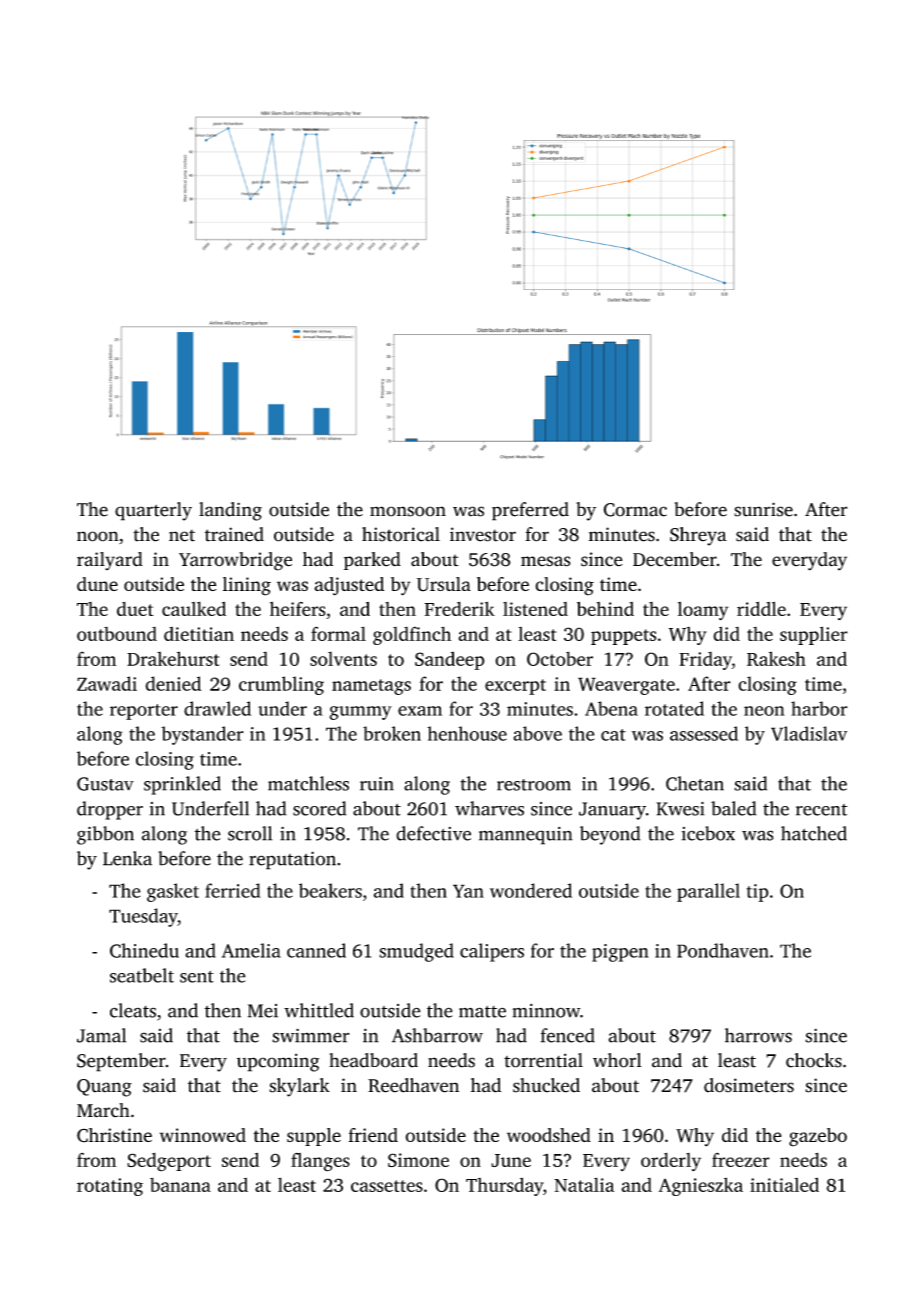 The height and width of the screenshot is (1308, 924). What do you see at coordinates (433, 833) in the screenshot?
I see `defective` at bounding box center [433, 833].
